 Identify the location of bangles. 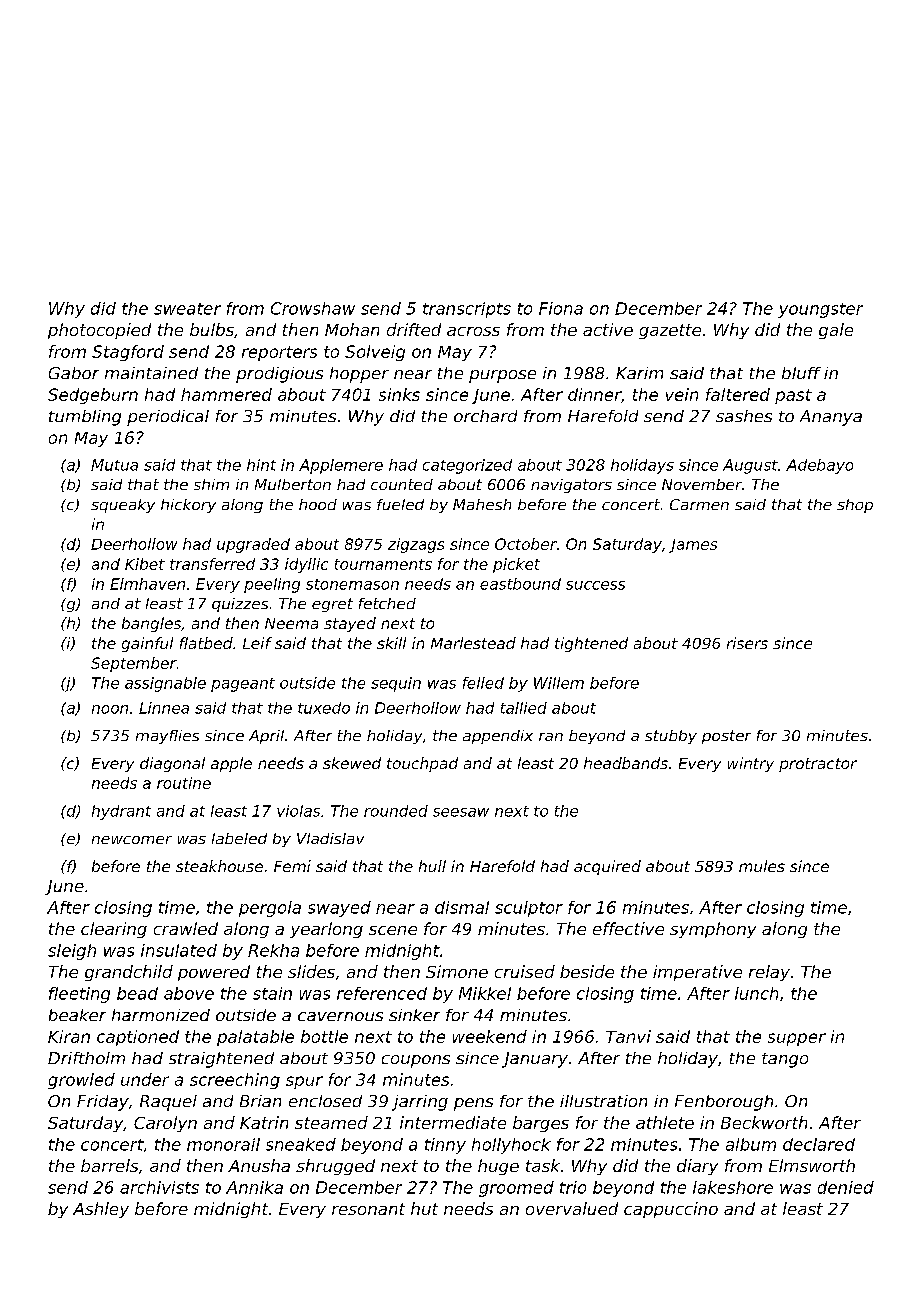
(151, 624).
